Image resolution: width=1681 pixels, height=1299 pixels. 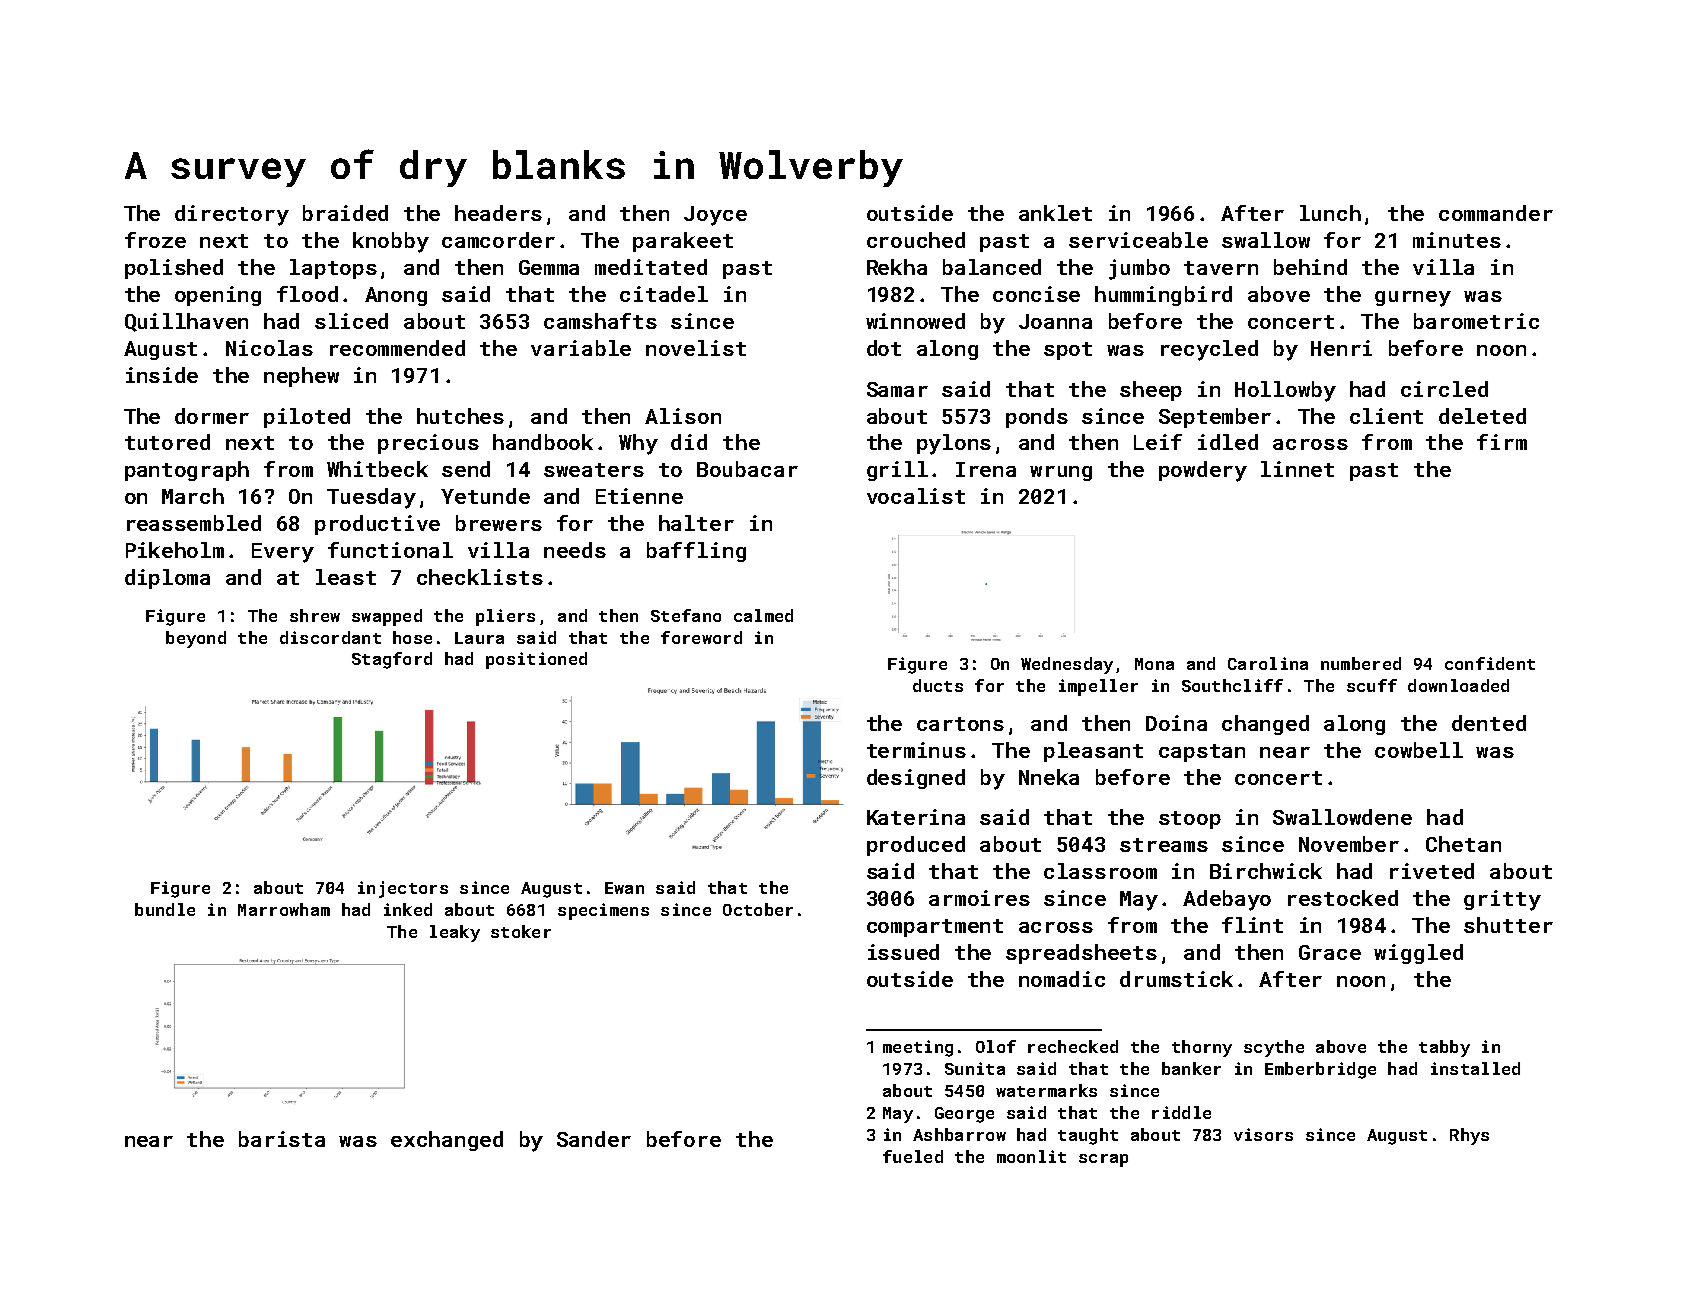 I want to click on fueled, so click(x=913, y=1156).
